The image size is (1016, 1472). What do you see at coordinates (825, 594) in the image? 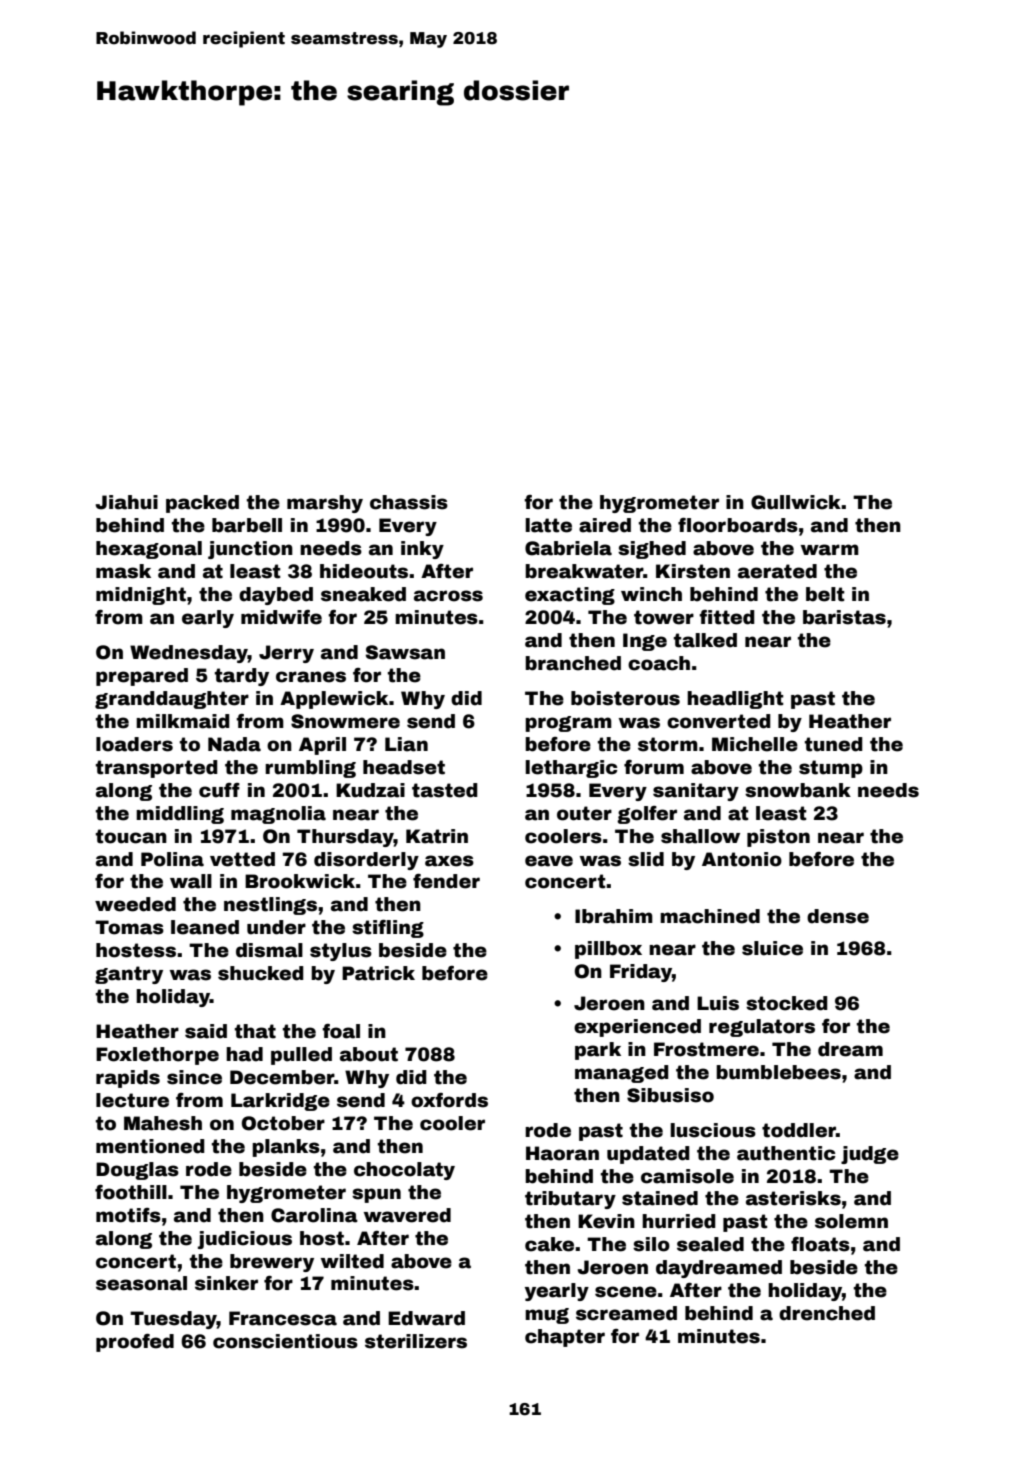
I see `belt` at bounding box center [825, 594].
